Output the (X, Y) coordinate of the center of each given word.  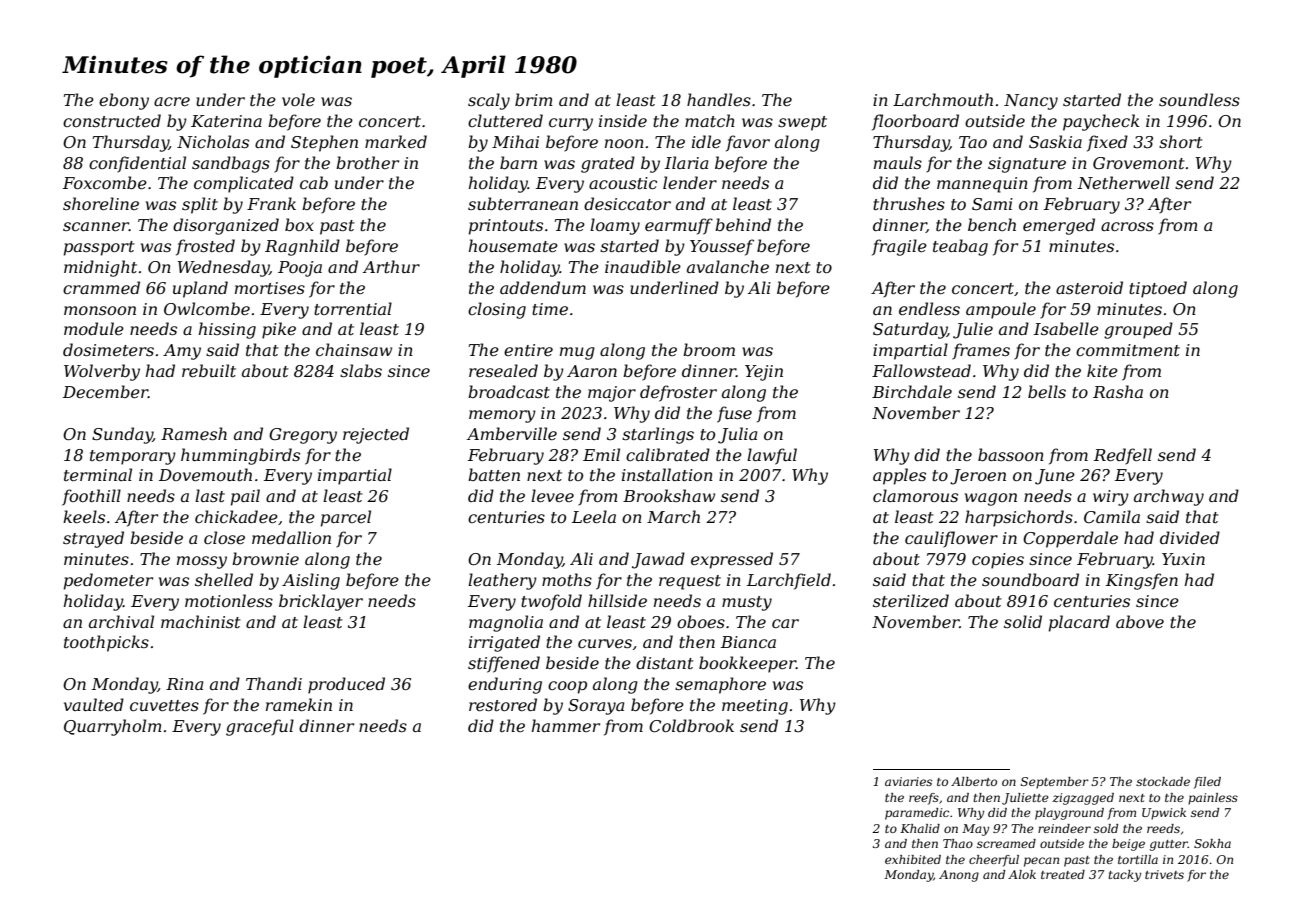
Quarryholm (113, 727)
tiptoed (1158, 289)
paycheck (1101, 122)
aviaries (908, 781)
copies (998, 561)
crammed (101, 287)
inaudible (643, 266)
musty (747, 603)
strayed (93, 539)
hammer (566, 725)
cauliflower (951, 539)
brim (534, 99)
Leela (594, 516)
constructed (112, 120)
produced (346, 685)
